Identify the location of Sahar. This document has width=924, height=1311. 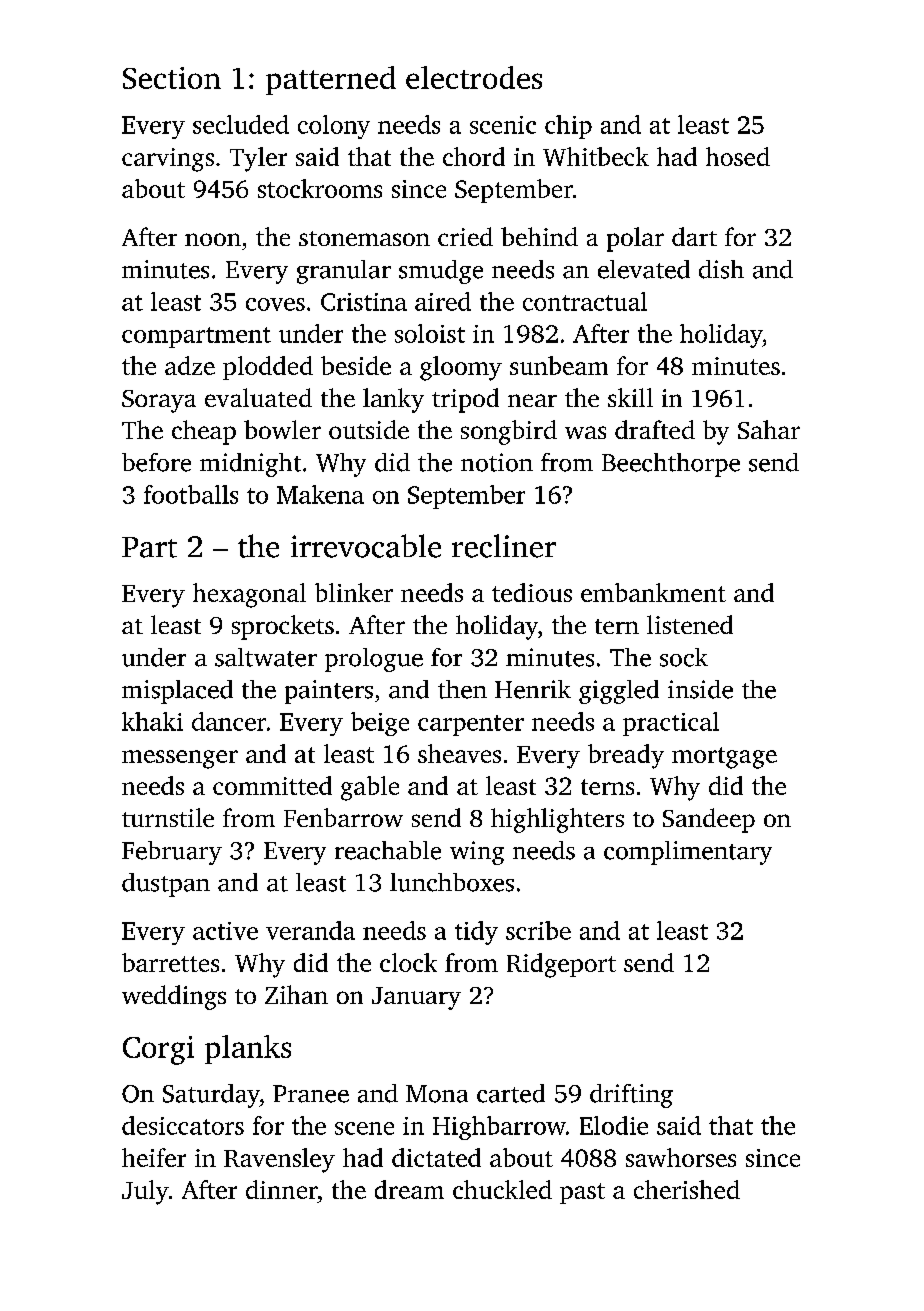
(769, 429).
